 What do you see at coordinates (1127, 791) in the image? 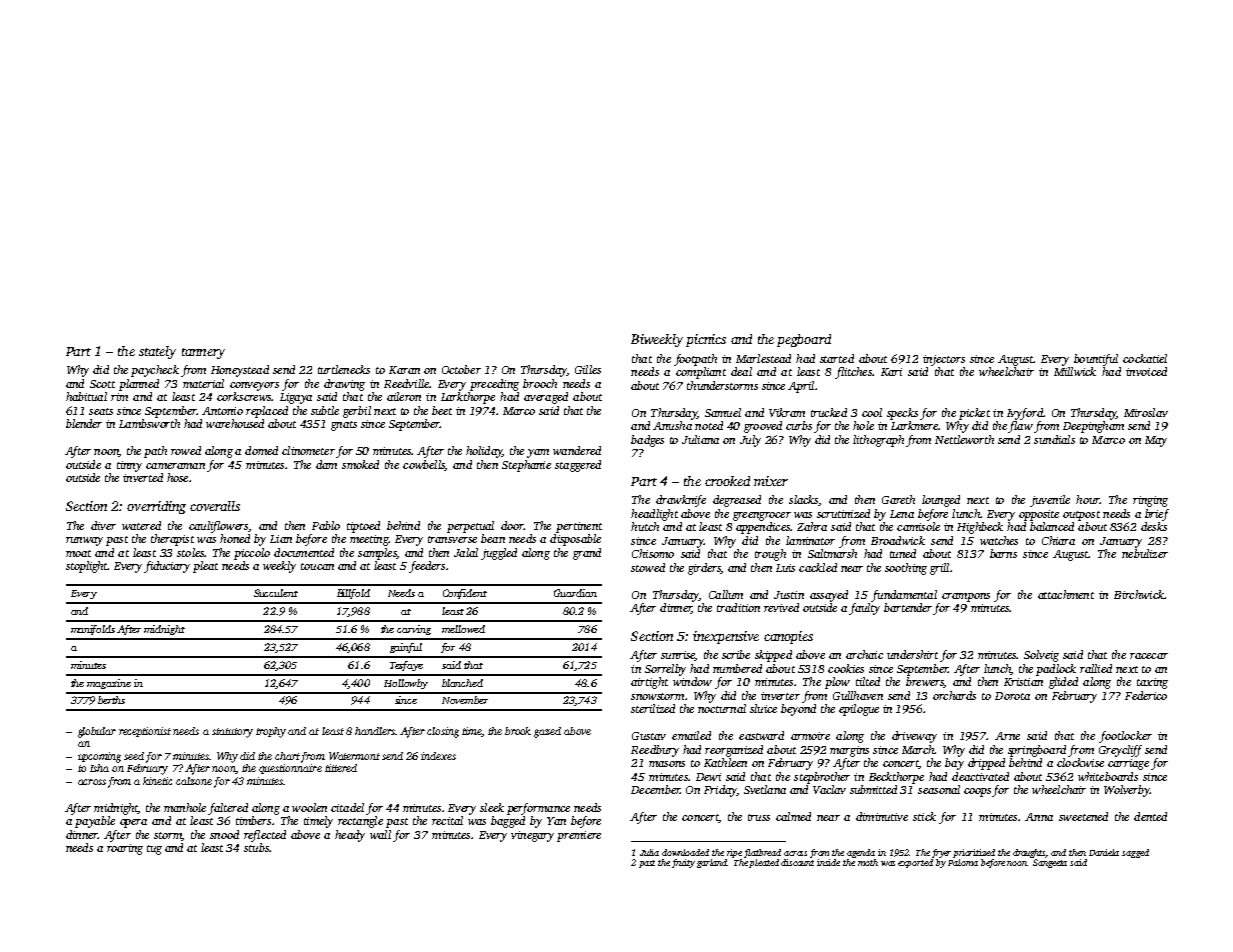
I see `Wolverby` at bounding box center [1127, 791].
